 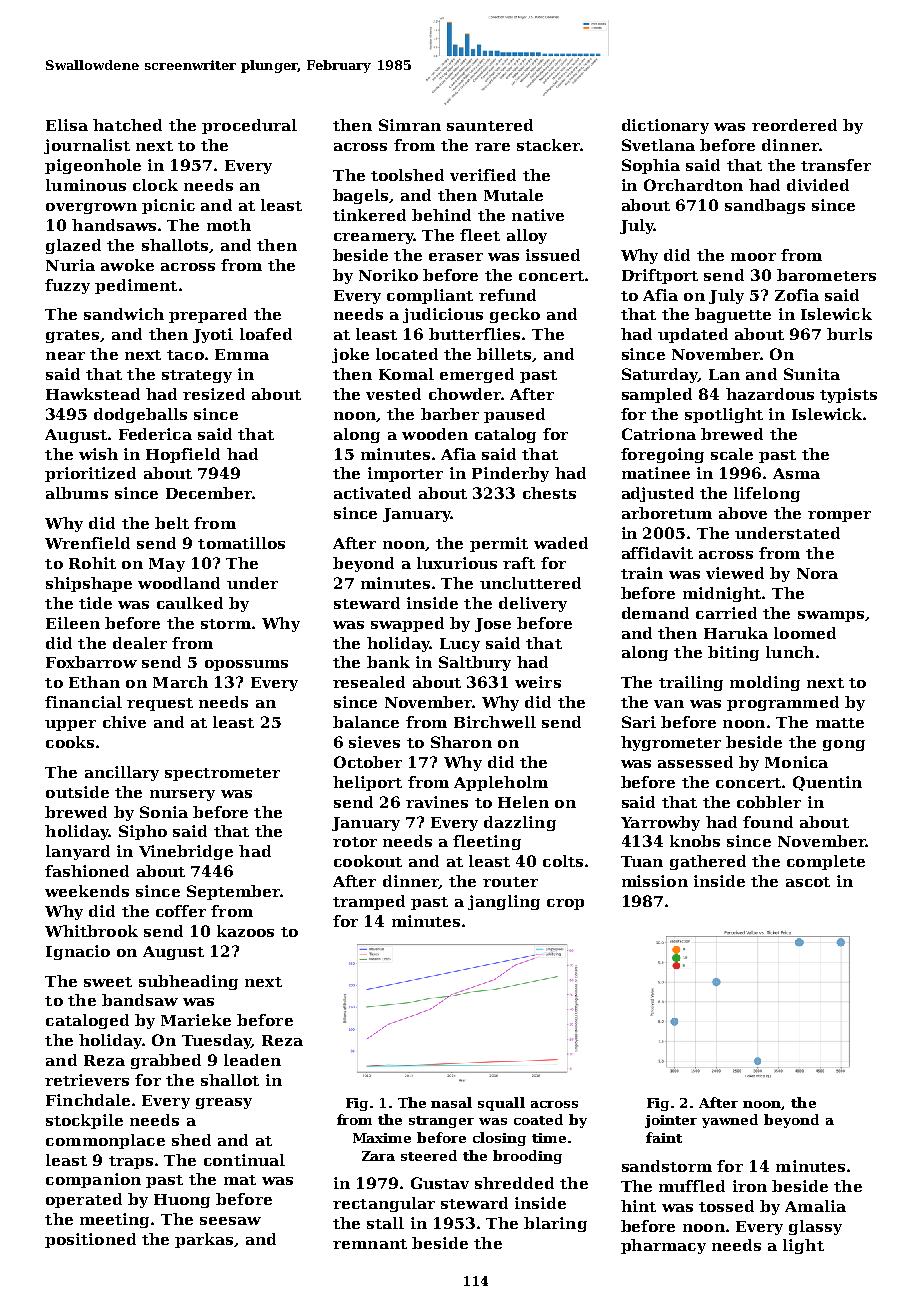 I want to click on viewed, so click(x=735, y=573).
